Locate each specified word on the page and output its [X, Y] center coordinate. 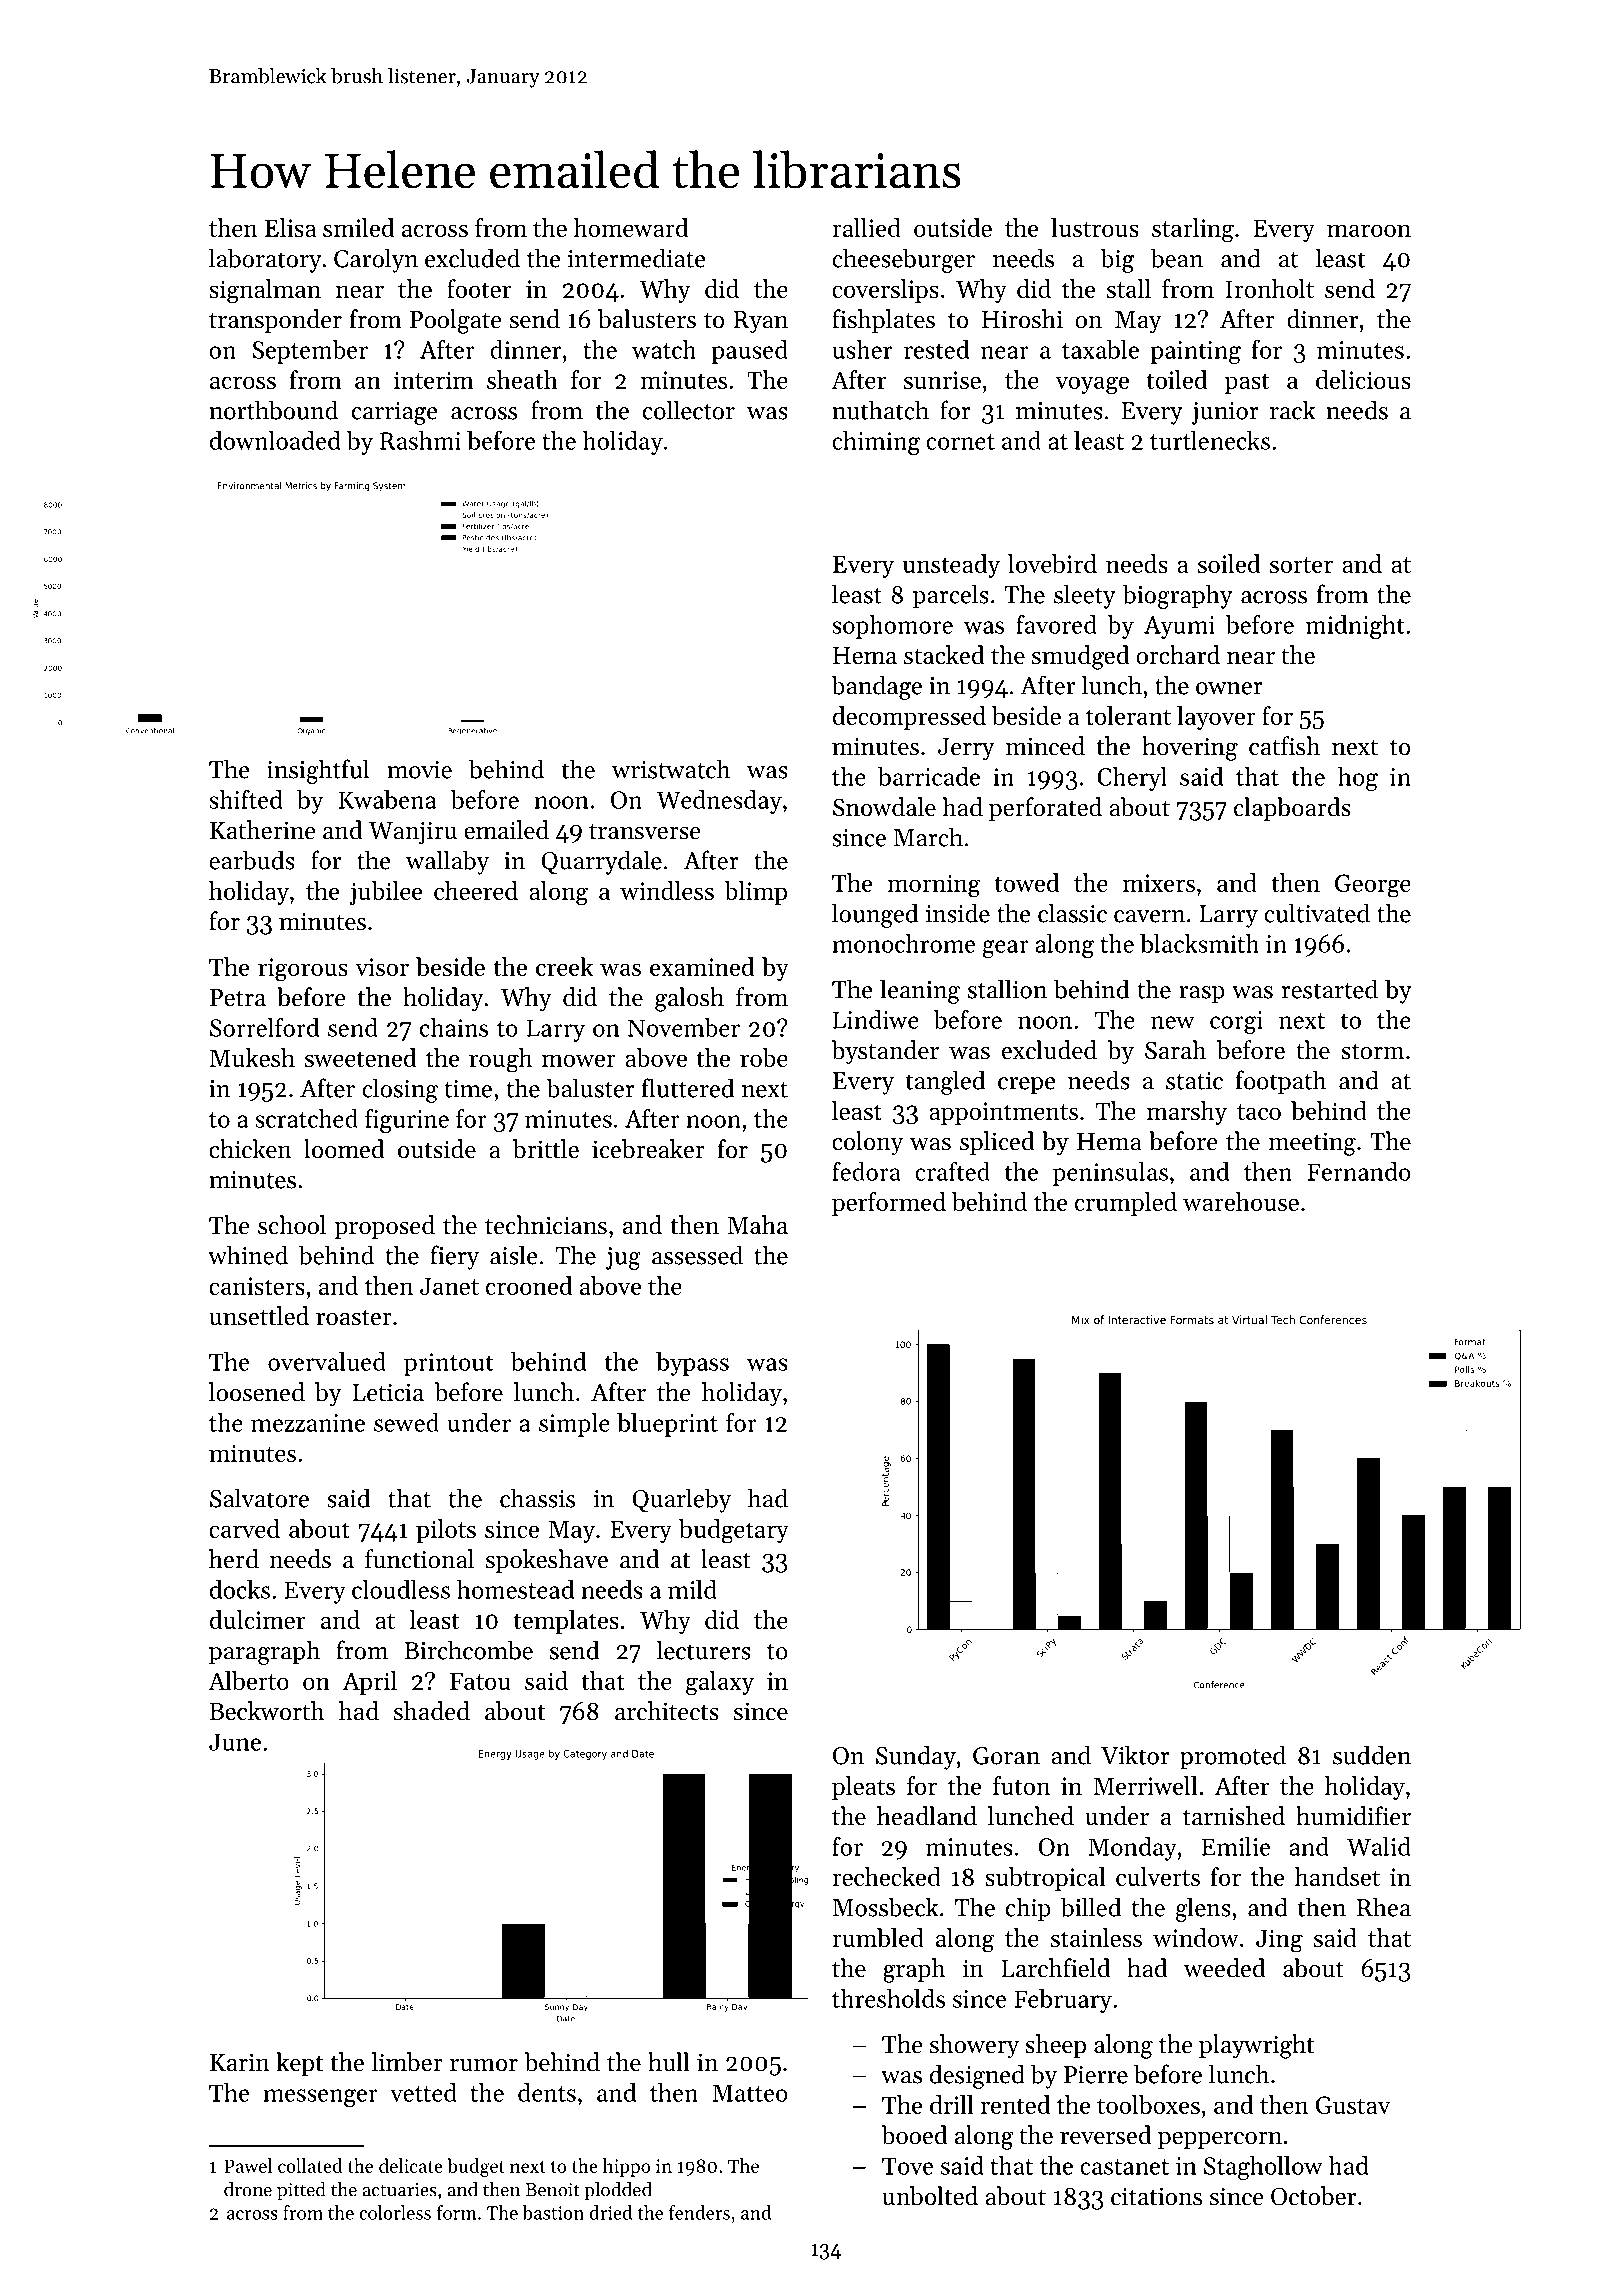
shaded [432, 1711]
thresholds [888, 1998]
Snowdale [884, 807]
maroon [1369, 230]
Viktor [1135, 1755]
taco [1259, 1112]
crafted [952, 1171]
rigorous [303, 970]
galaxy [720, 1683]
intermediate [637, 258]
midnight [1355, 627]
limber [407, 2062]
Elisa [290, 227]
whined [248, 1255]
